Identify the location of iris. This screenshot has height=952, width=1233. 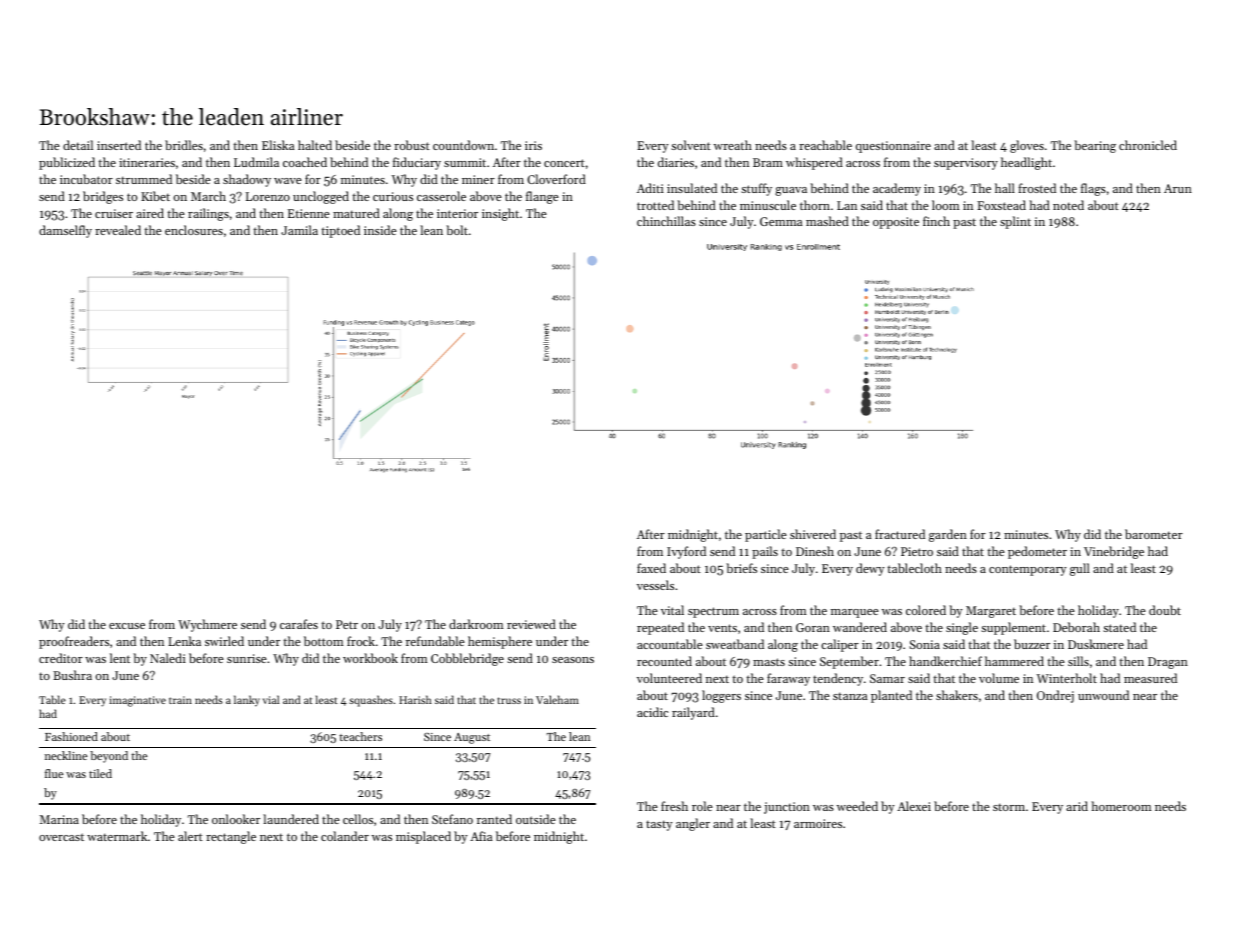
(533, 145).
